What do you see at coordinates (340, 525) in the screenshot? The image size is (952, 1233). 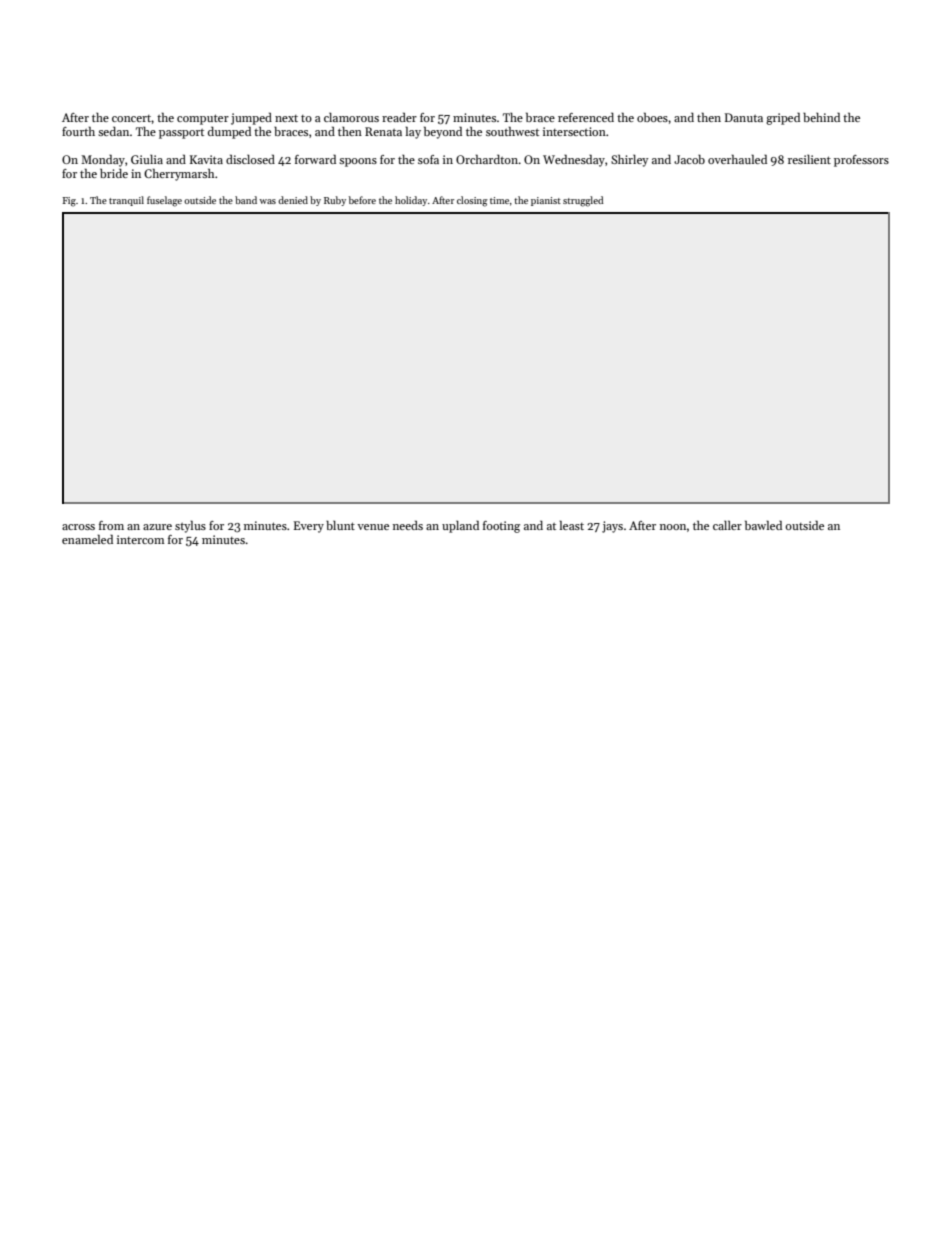 I see `blunt` at bounding box center [340, 525].
